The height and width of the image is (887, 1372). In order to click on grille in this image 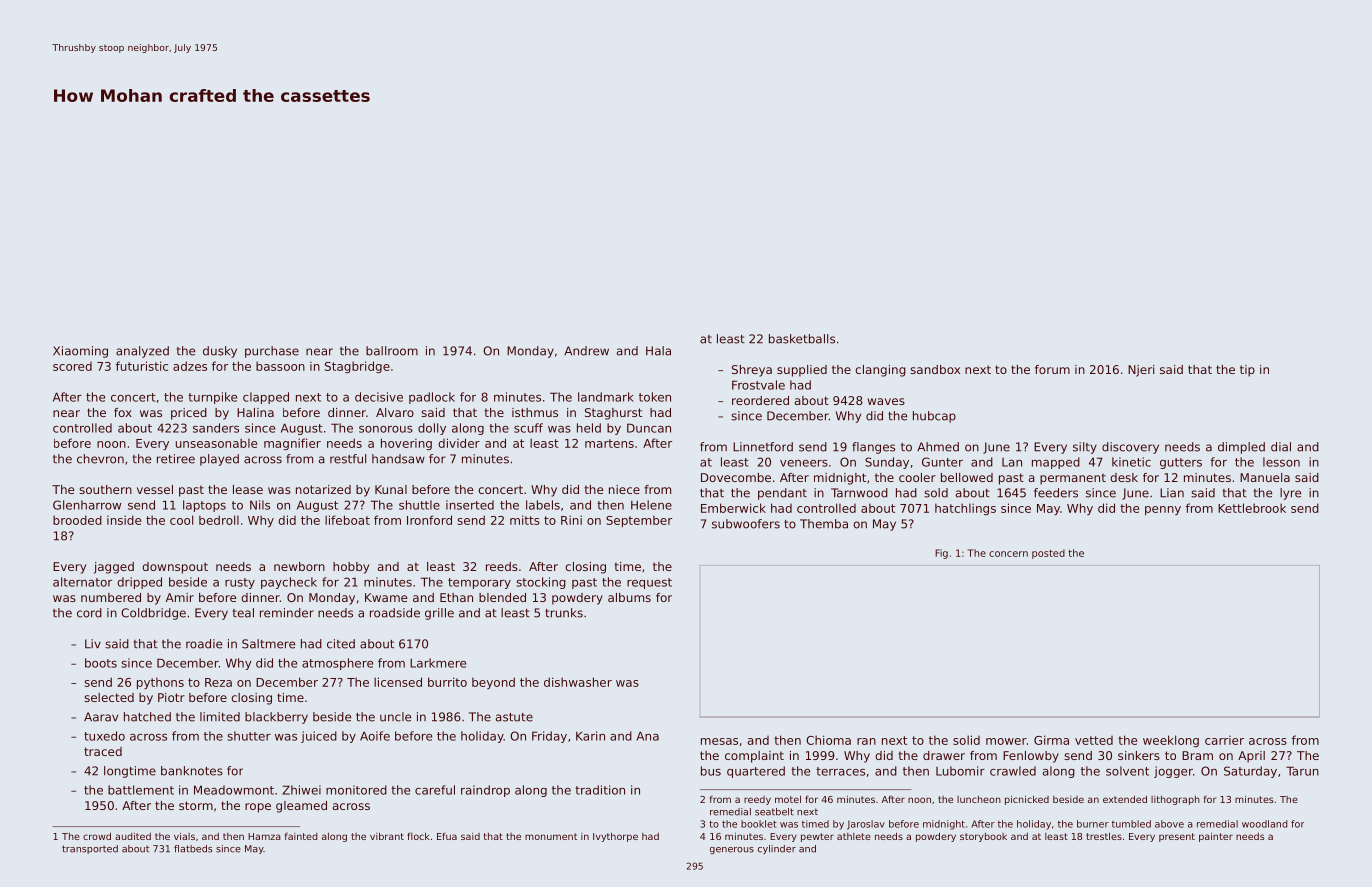, I will do `click(439, 614)`.
